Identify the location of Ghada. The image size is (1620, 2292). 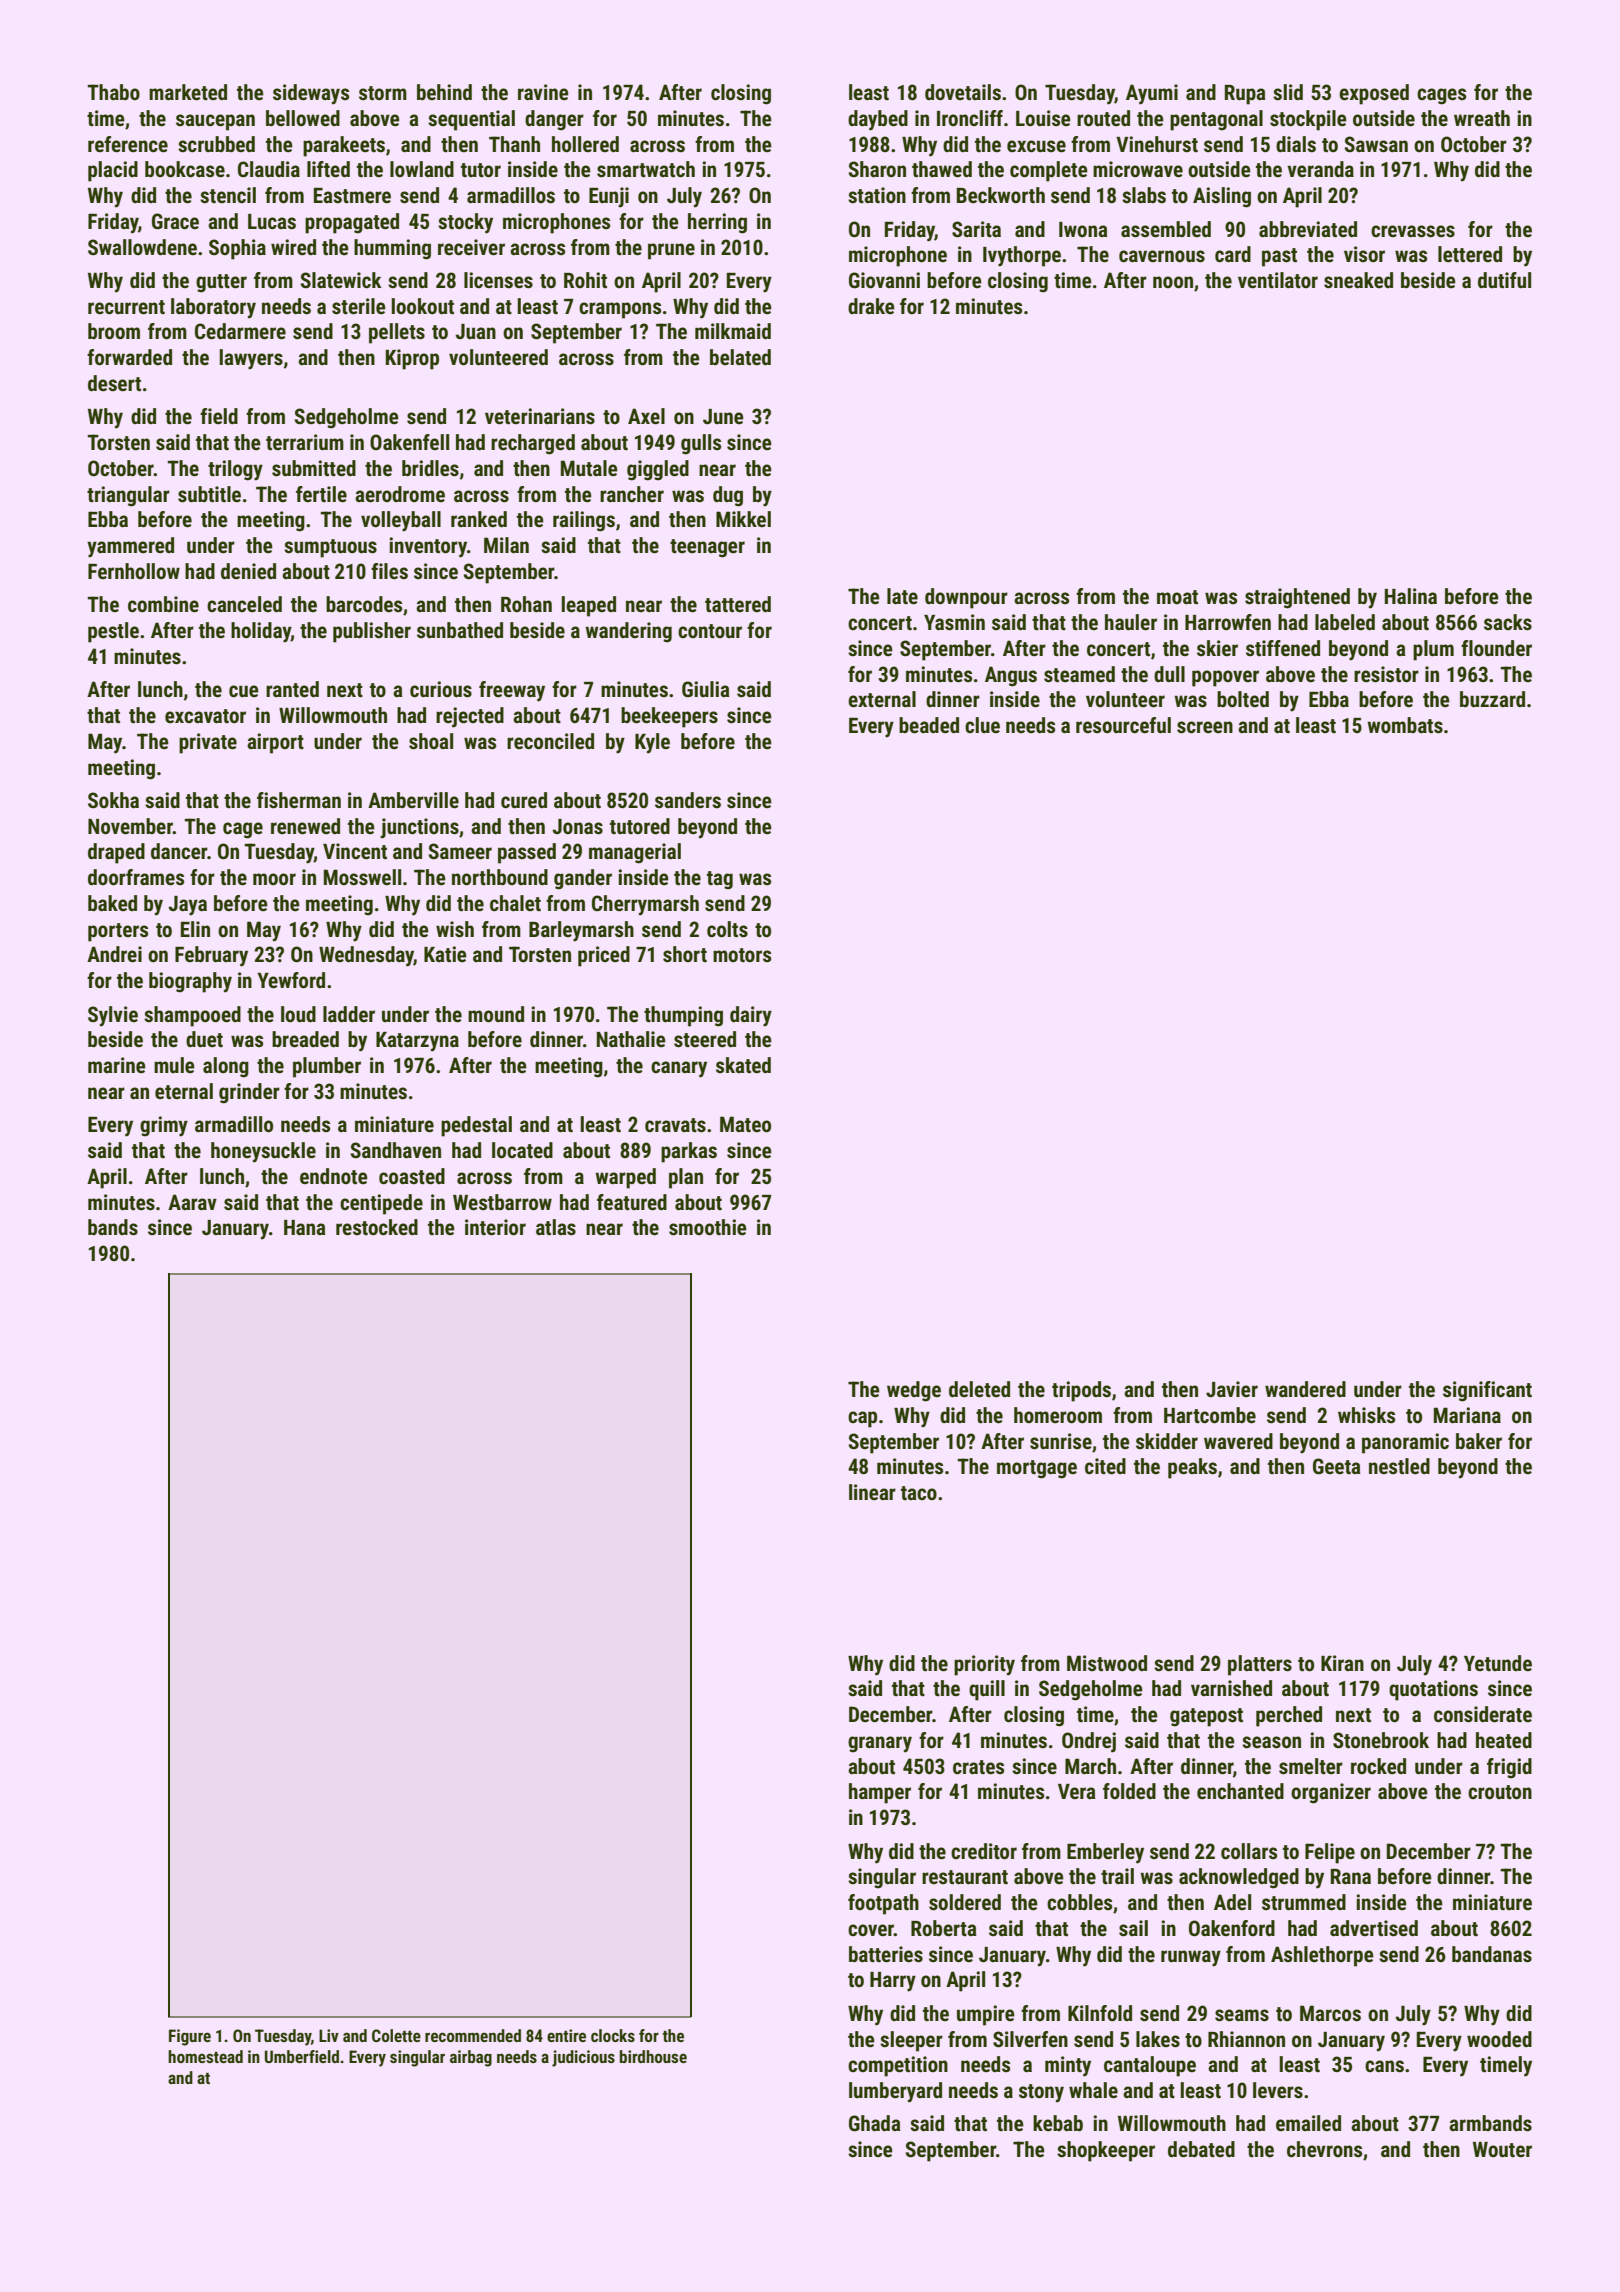
(875, 2123).
